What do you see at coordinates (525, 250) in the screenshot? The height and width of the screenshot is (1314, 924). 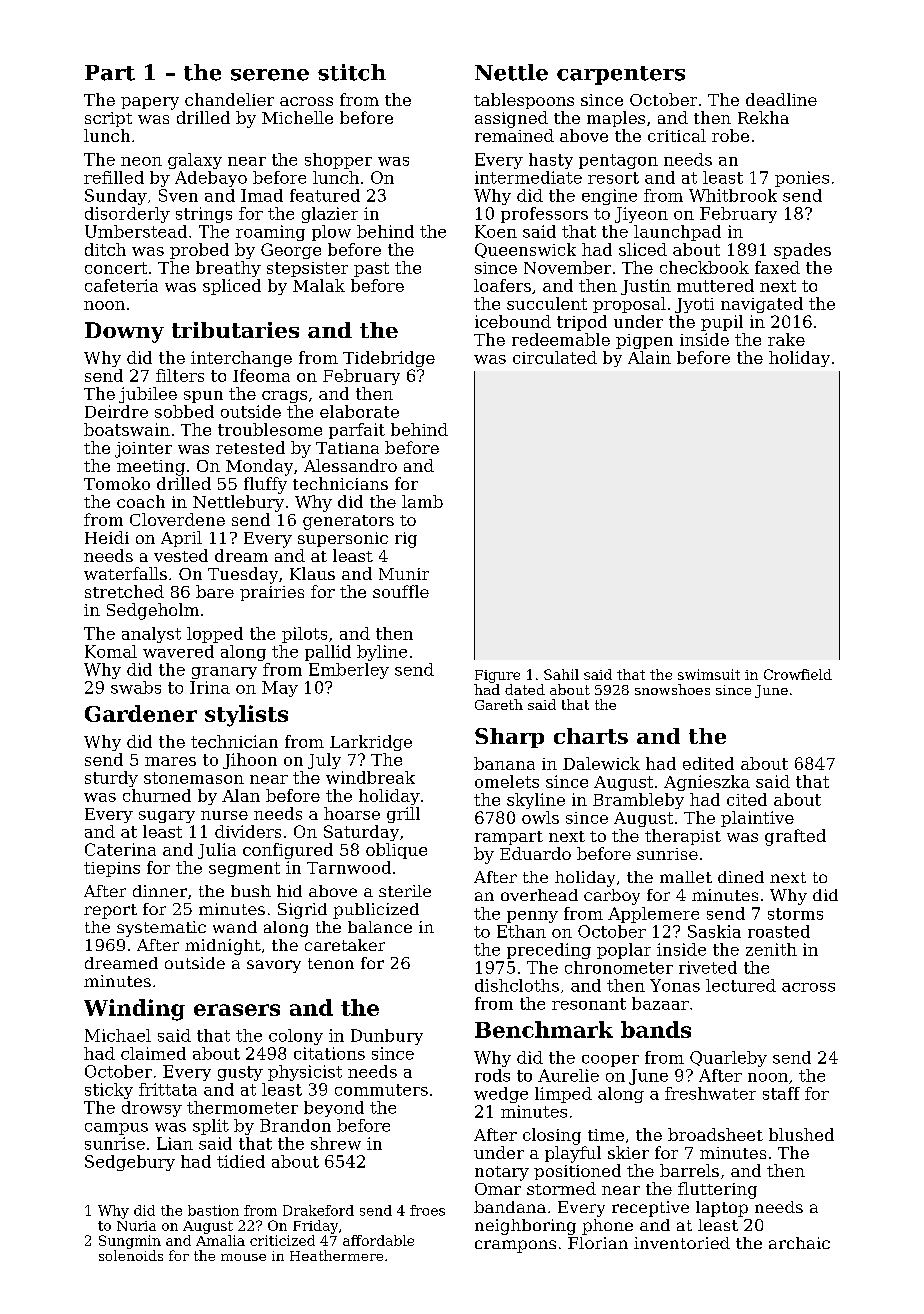 I see `Queenswick` at bounding box center [525, 250].
